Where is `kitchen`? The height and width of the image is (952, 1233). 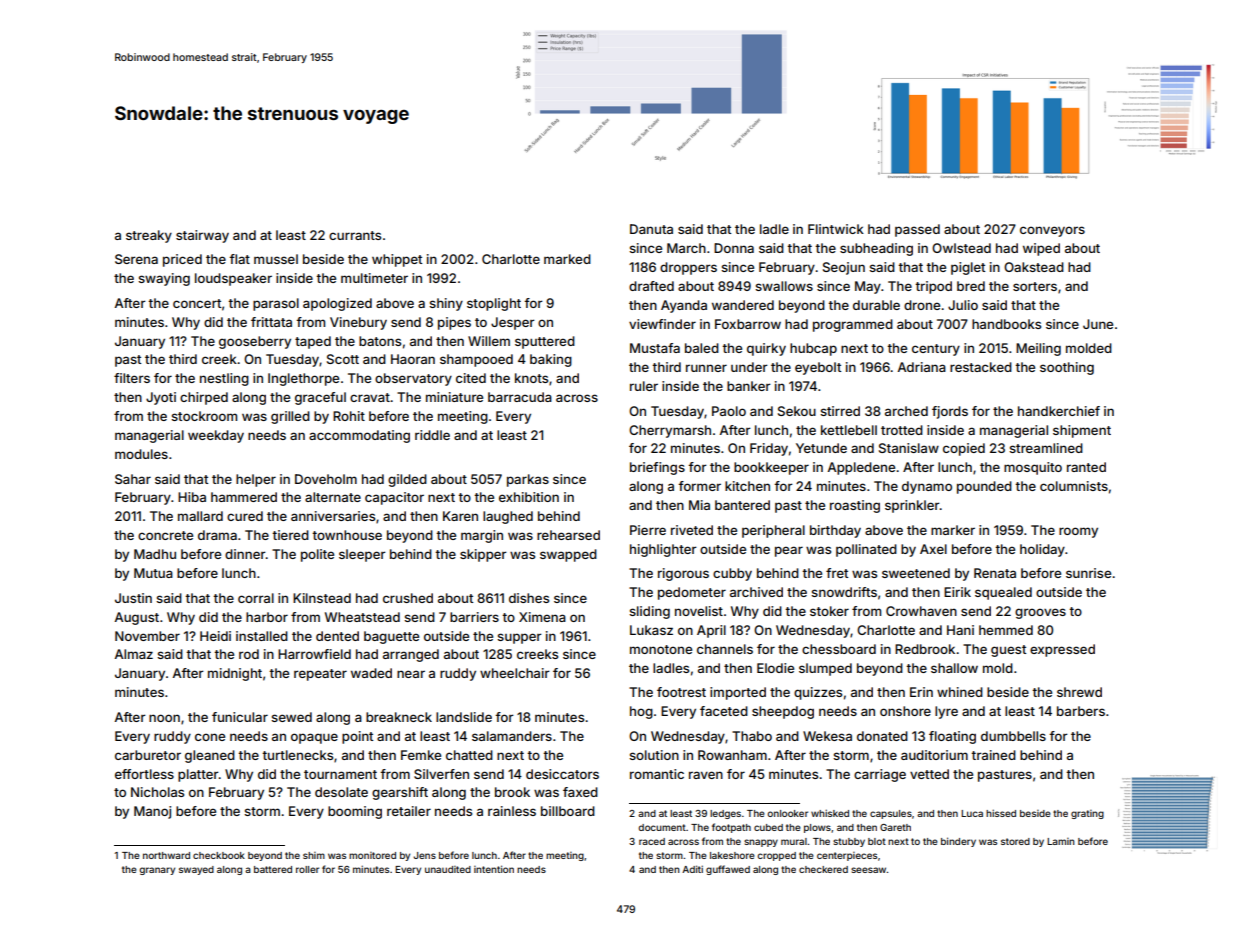 kitchen is located at coordinates (747, 486).
